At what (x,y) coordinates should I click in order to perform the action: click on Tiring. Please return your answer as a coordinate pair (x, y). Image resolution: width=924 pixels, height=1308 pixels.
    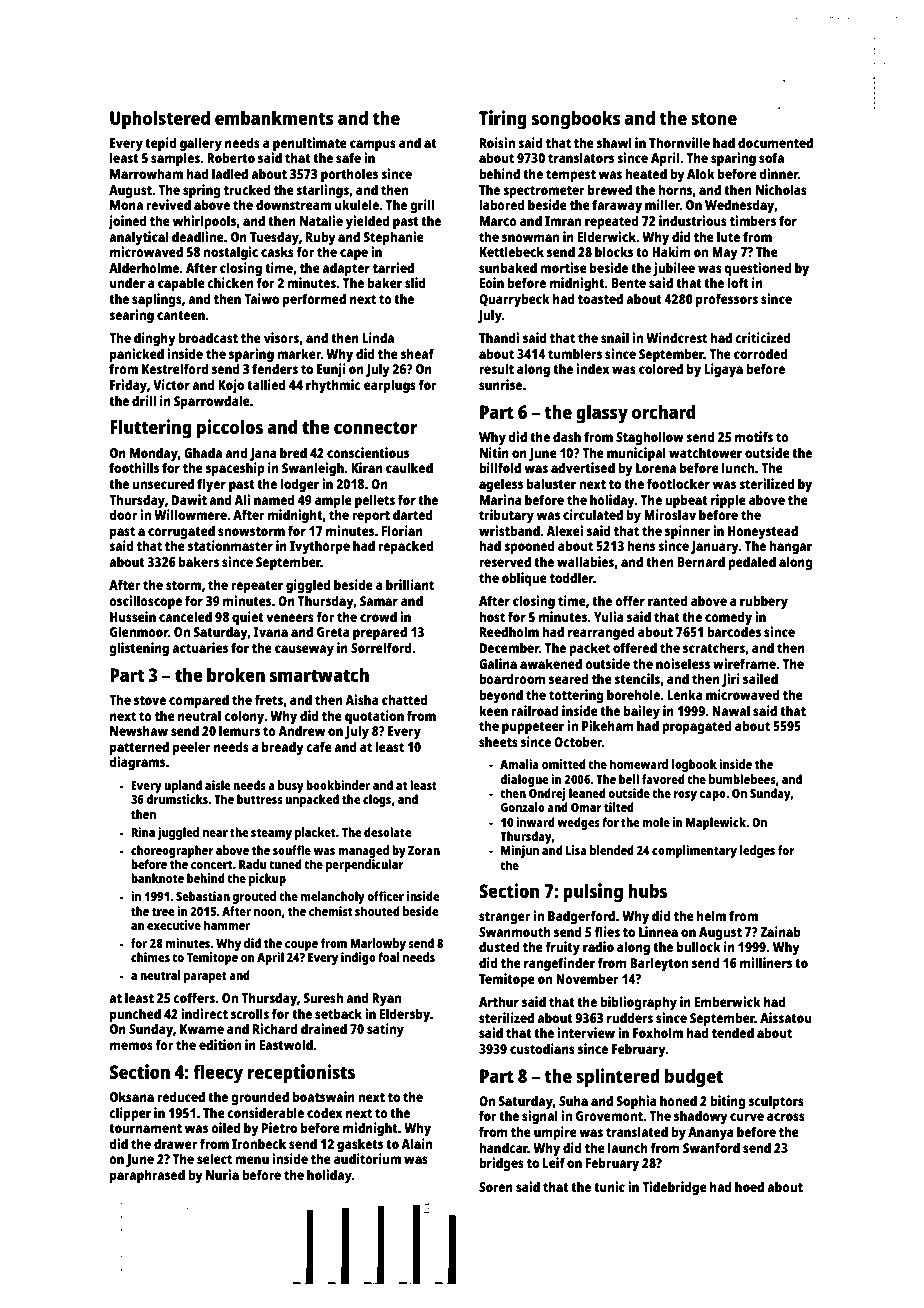
    Looking at the image, I should click on (503, 120).
